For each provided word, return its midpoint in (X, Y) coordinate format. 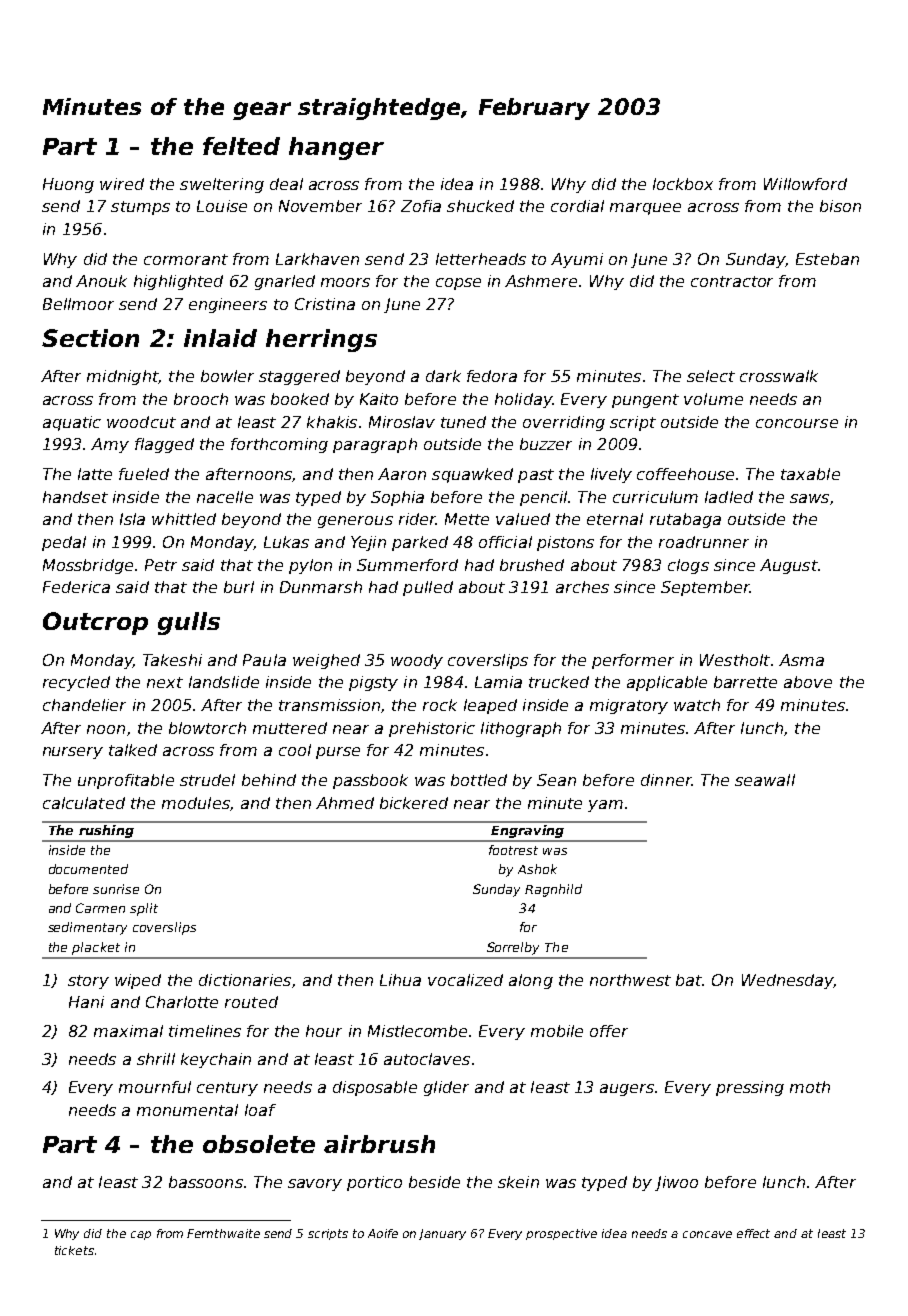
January (442, 1234)
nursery (73, 753)
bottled (479, 780)
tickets (74, 1250)
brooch (201, 399)
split (144, 909)
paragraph (375, 445)
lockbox (683, 184)
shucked (480, 206)
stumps (140, 208)
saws (809, 498)
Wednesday (787, 981)
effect (753, 1233)
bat (689, 980)
